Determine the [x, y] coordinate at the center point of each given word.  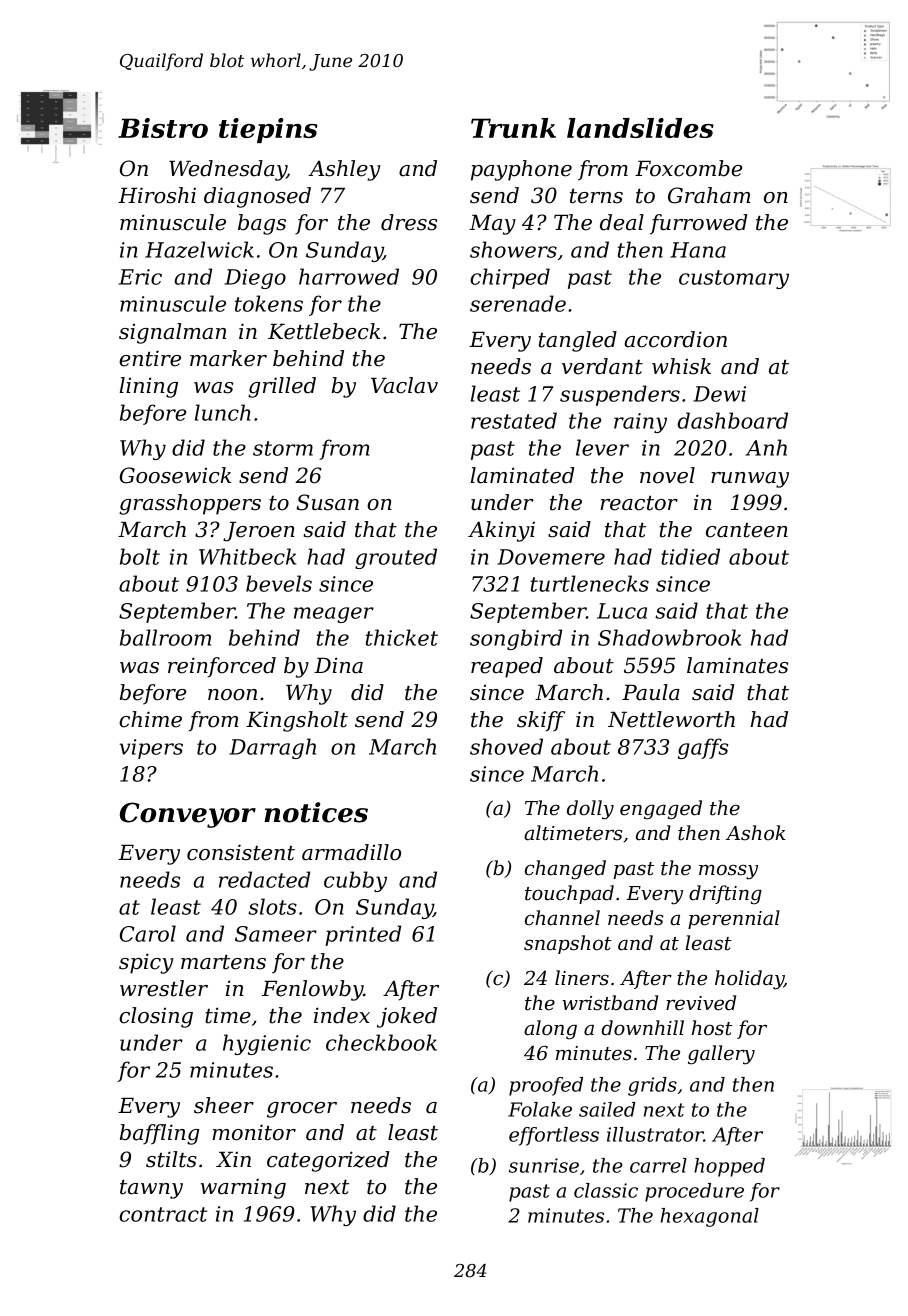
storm [283, 448]
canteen [747, 530]
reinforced [222, 667]
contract [163, 1214]
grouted [396, 558]
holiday [749, 980]
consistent [241, 852]
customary [734, 279]
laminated [522, 475]
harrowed [349, 276]
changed [565, 870]
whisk [681, 366]
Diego [255, 279]
